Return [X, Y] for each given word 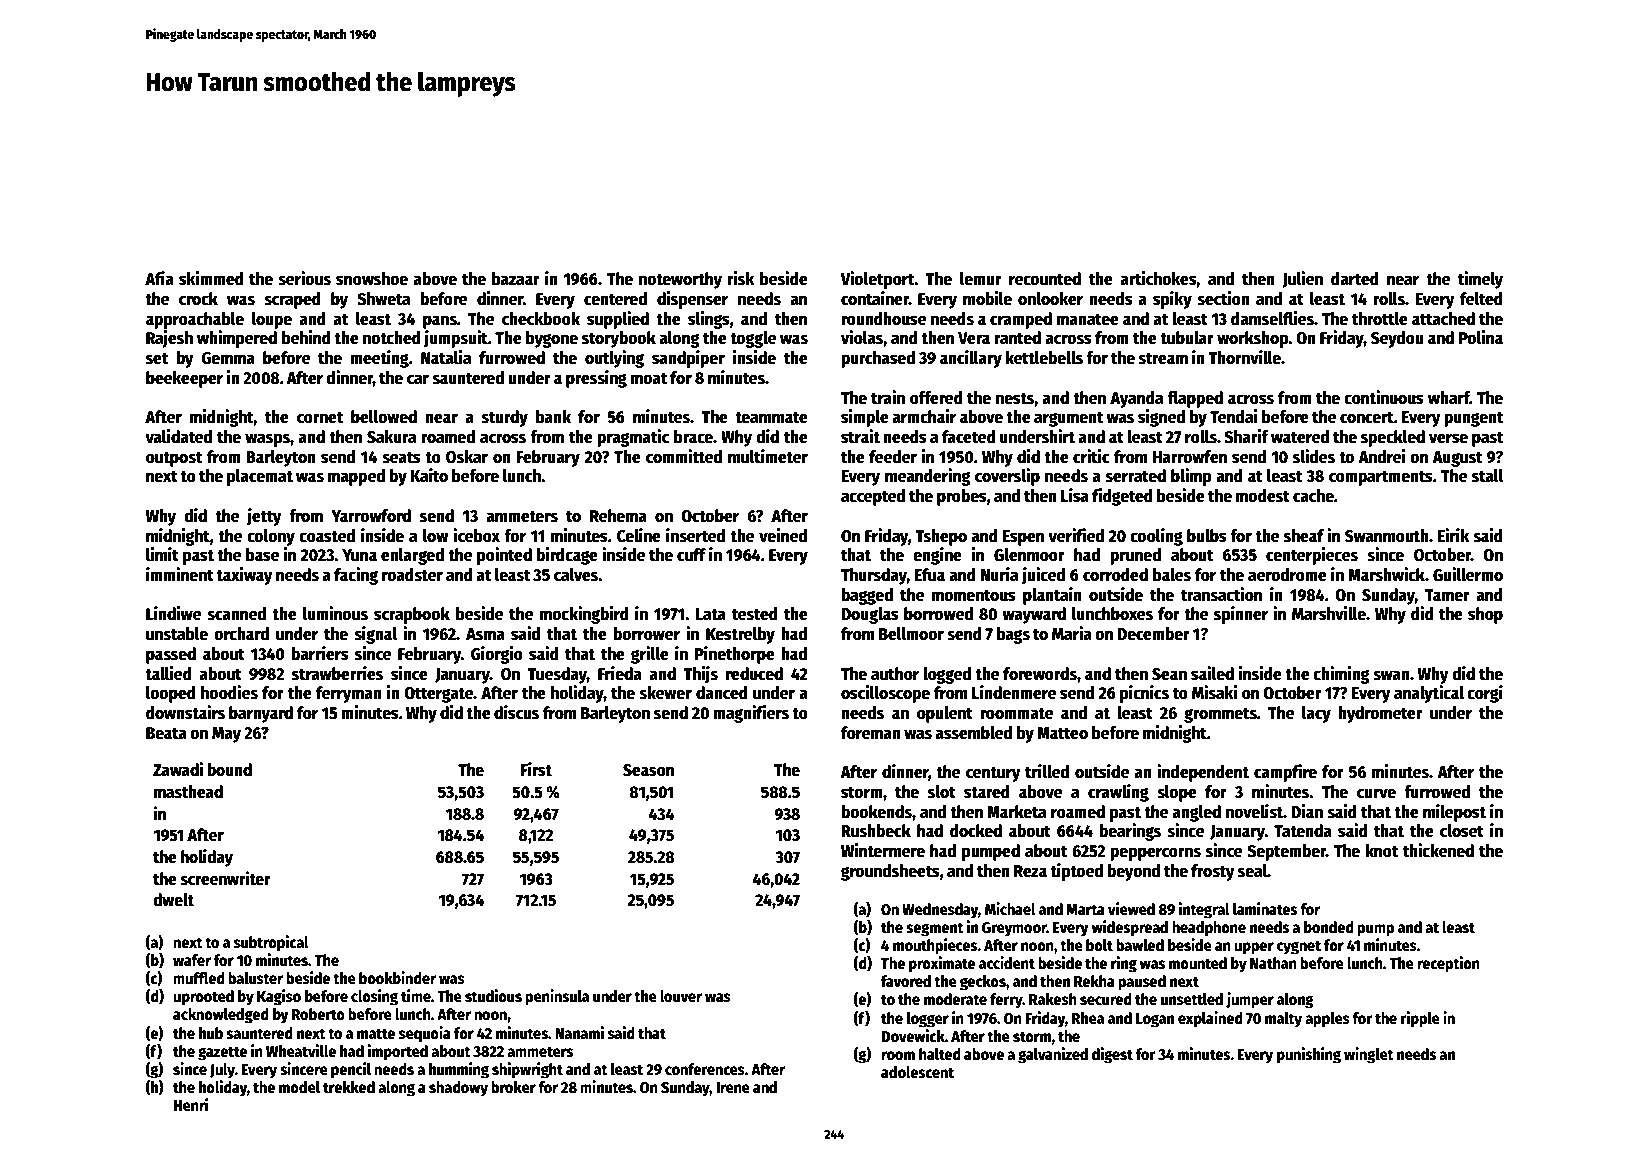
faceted [969, 437]
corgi [1485, 694]
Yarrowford [371, 516]
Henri [191, 1104]
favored [906, 981]
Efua [930, 575]
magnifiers [751, 714]
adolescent [917, 1072]
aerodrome [1287, 575]
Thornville [1244, 357]
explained [1210, 1019]
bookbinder [397, 978]
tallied [168, 673]
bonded [1329, 927]
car [418, 379]
